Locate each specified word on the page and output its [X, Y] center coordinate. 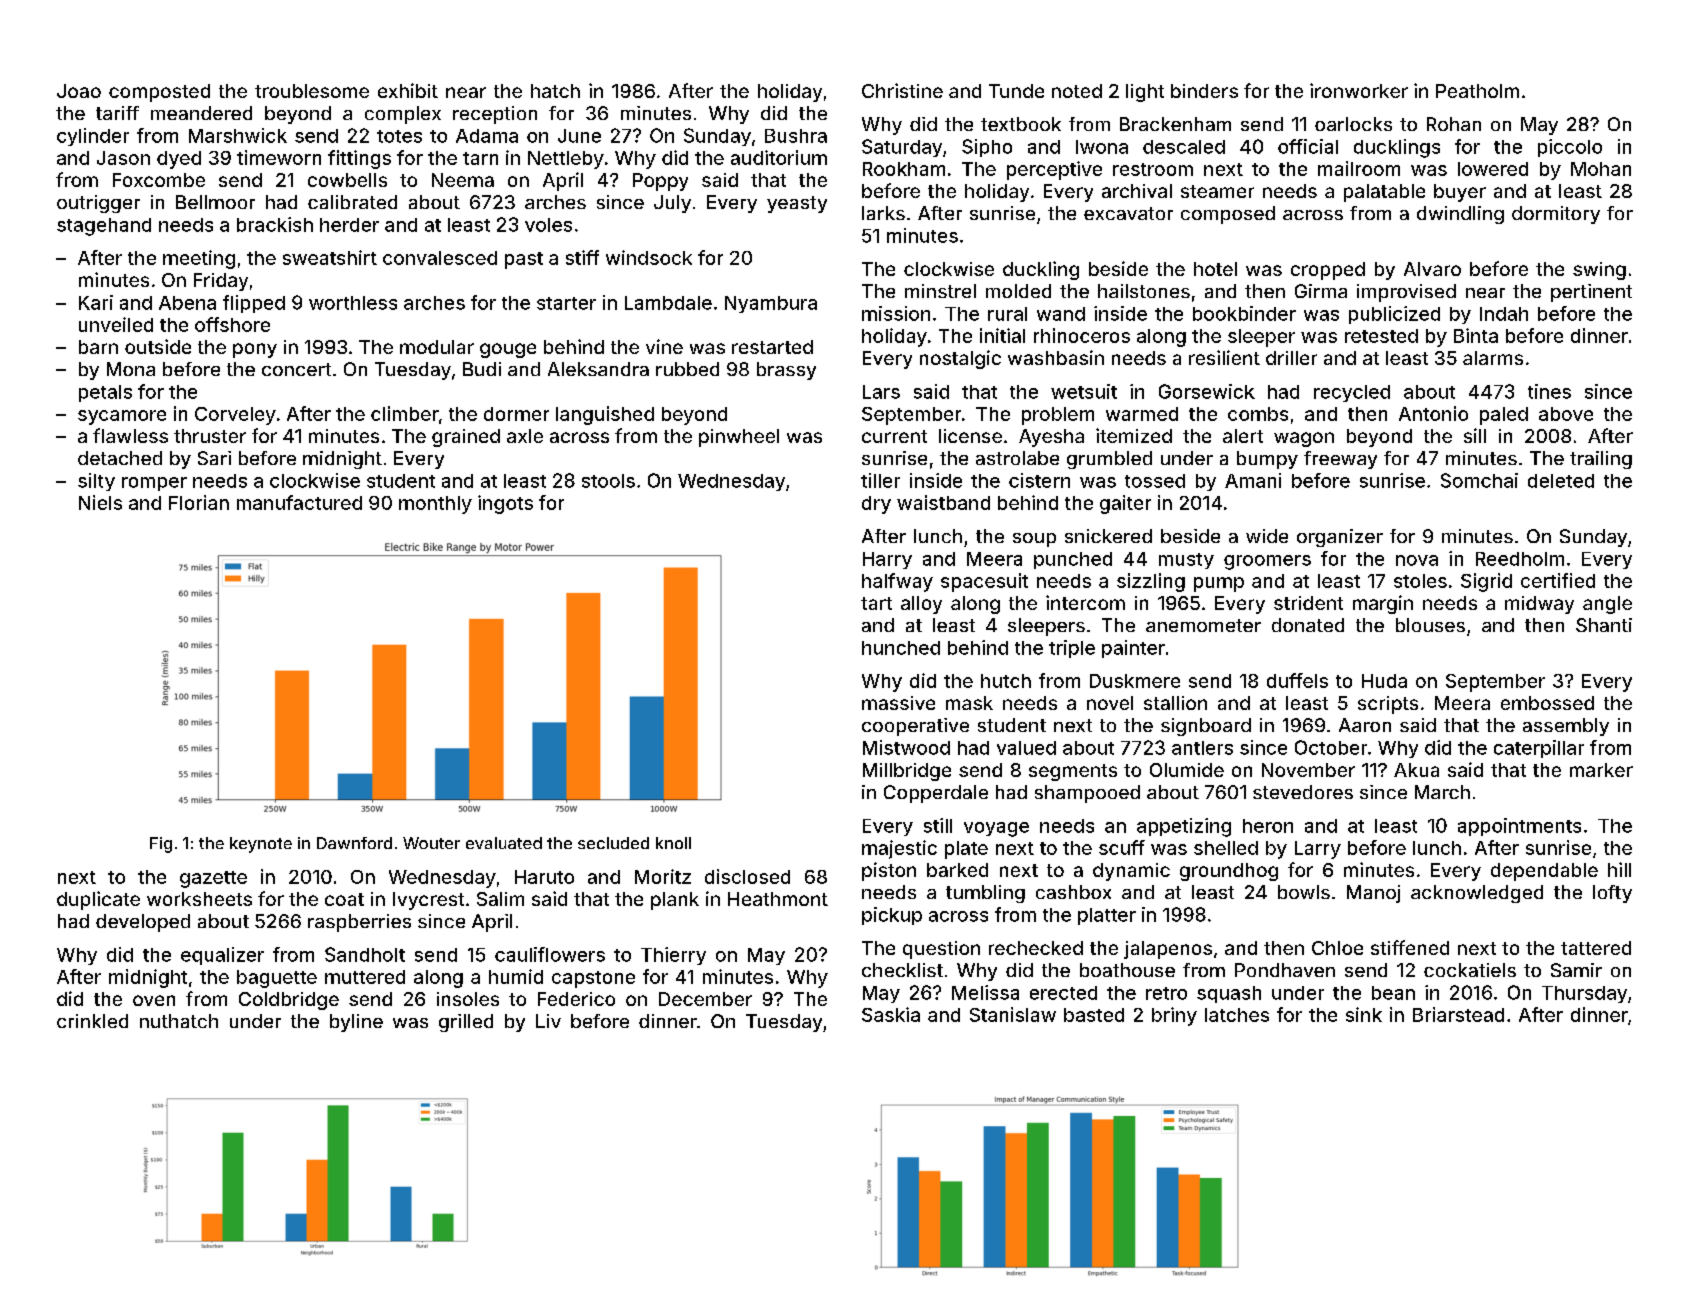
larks [883, 213]
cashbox [1073, 892]
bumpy [1267, 460]
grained [466, 438]
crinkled [92, 1021]
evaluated [504, 843]
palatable [1384, 193]
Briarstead [1458, 1014]
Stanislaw [1013, 1014]
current [894, 436]
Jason [123, 158]
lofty [1612, 894]
